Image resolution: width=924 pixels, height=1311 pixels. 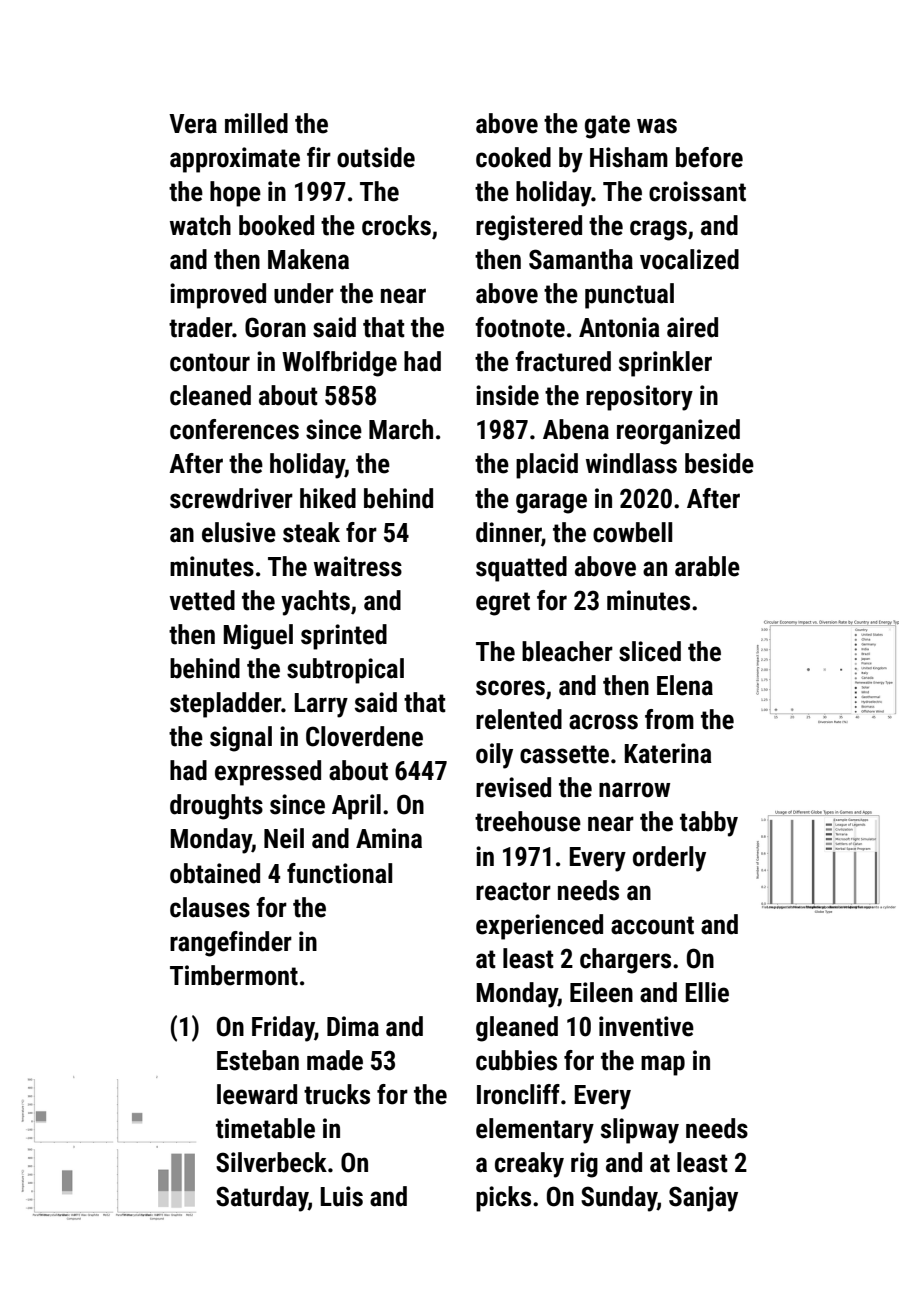 What do you see at coordinates (692, 327) in the screenshot?
I see `aired` at bounding box center [692, 327].
